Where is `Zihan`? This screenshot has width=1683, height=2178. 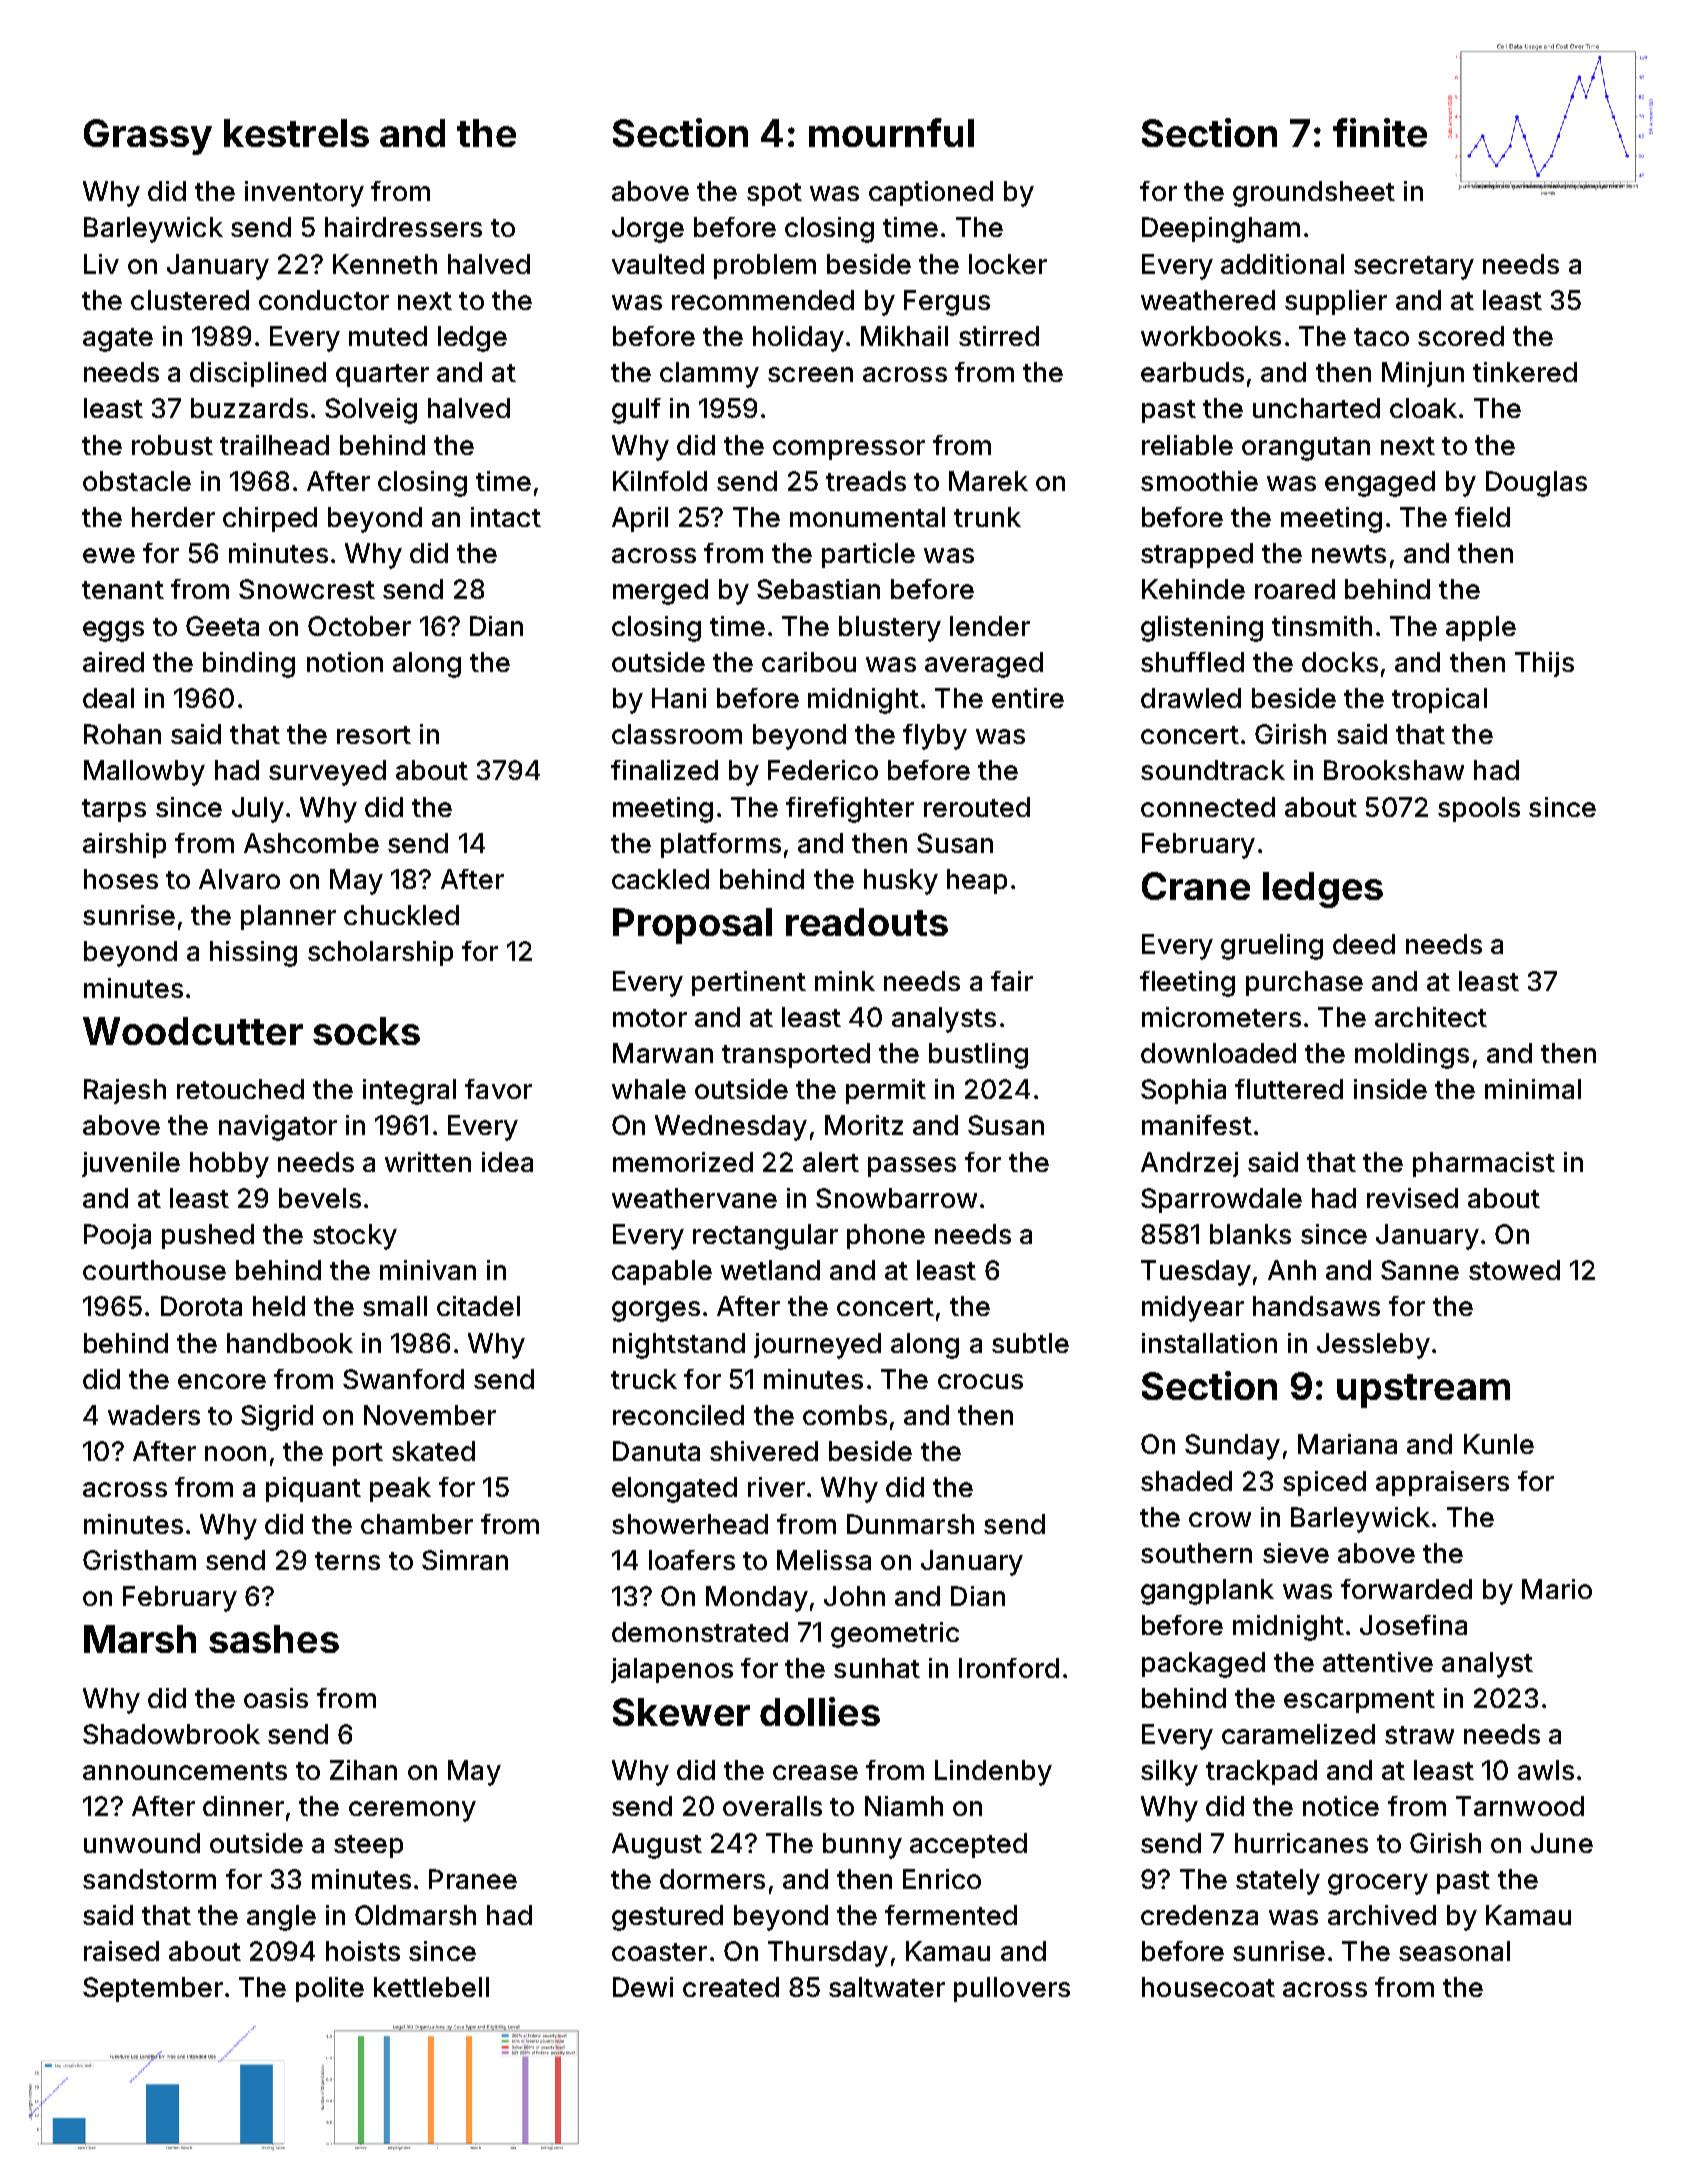
Zihan is located at coordinates (363, 1770).
